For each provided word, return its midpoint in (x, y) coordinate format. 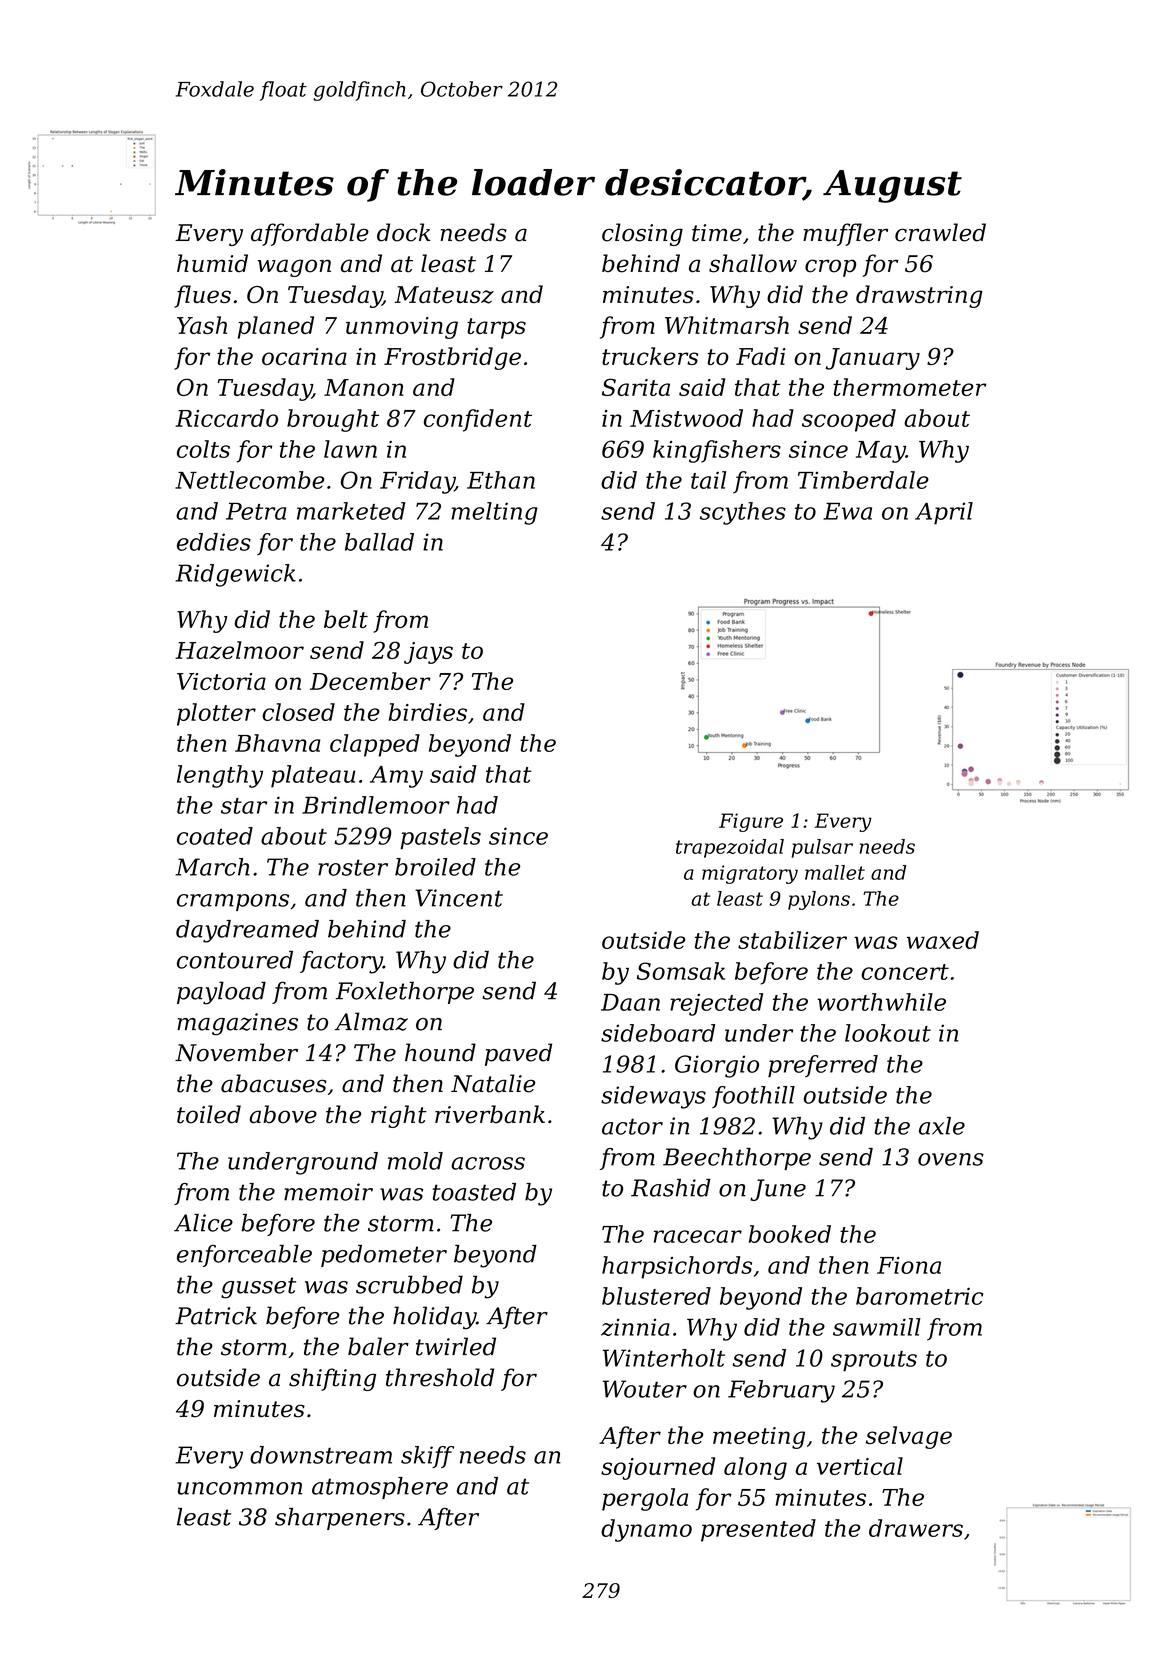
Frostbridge (452, 358)
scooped (849, 420)
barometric (919, 1296)
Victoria (221, 681)
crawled (940, 232)
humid (212, 263)
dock (404, 232)
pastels (440, 838)
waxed (943, 940)
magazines (237, 1024)
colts (203, 449)
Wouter (645, 1389)
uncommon (239, 1488)
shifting (332, 1379)
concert (905, 972)
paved (518, 1054)
